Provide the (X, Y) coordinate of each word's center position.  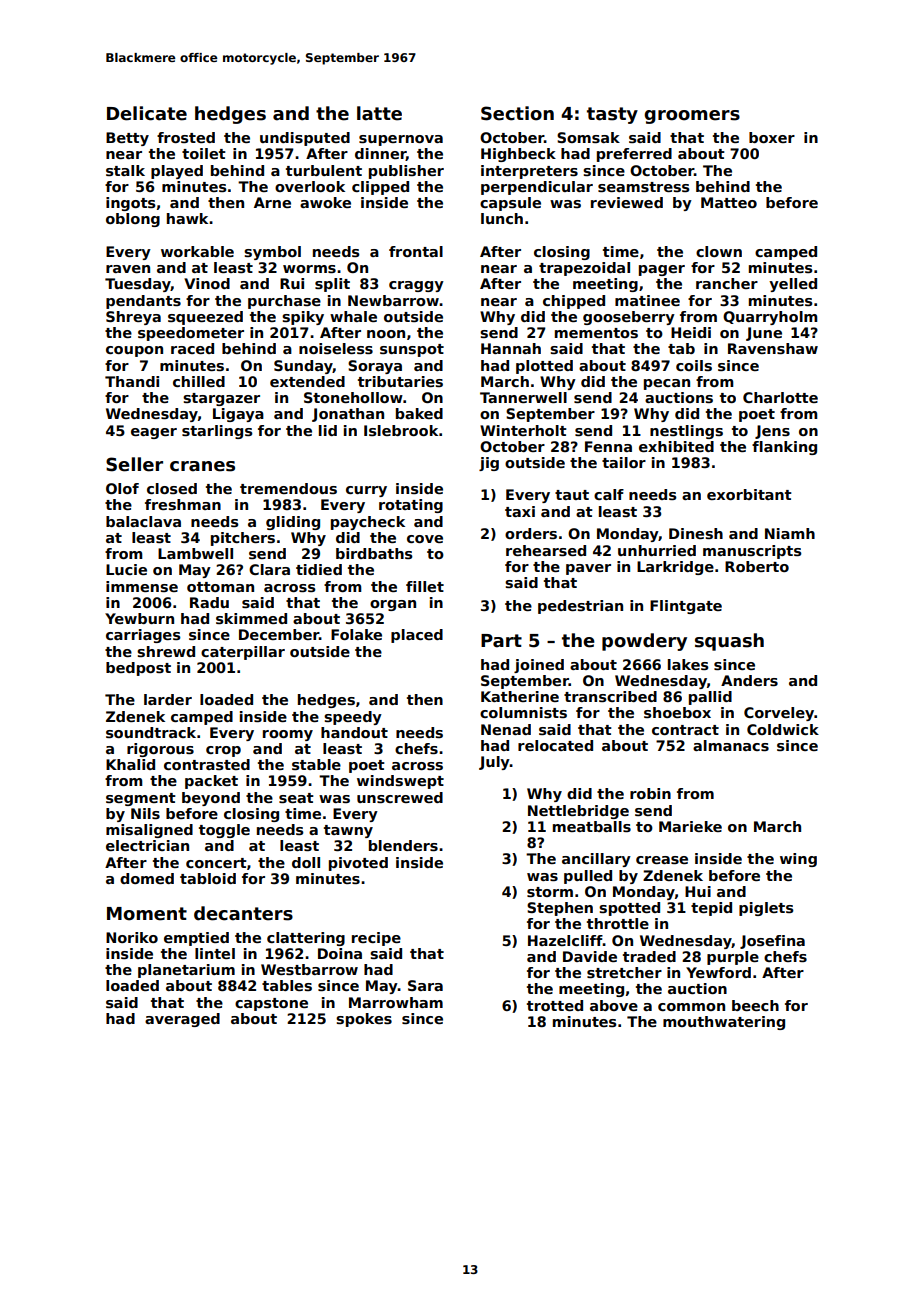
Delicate (147, 113)
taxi (520, 511)
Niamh (790, 533)
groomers (692, 117)
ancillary (596, 860)
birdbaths (374, 553)
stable (316, 764)
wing (798, 860)
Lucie (126, 569)
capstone (271, 1004)
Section (517, 113)
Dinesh (696, 533)
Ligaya (238, 415)
